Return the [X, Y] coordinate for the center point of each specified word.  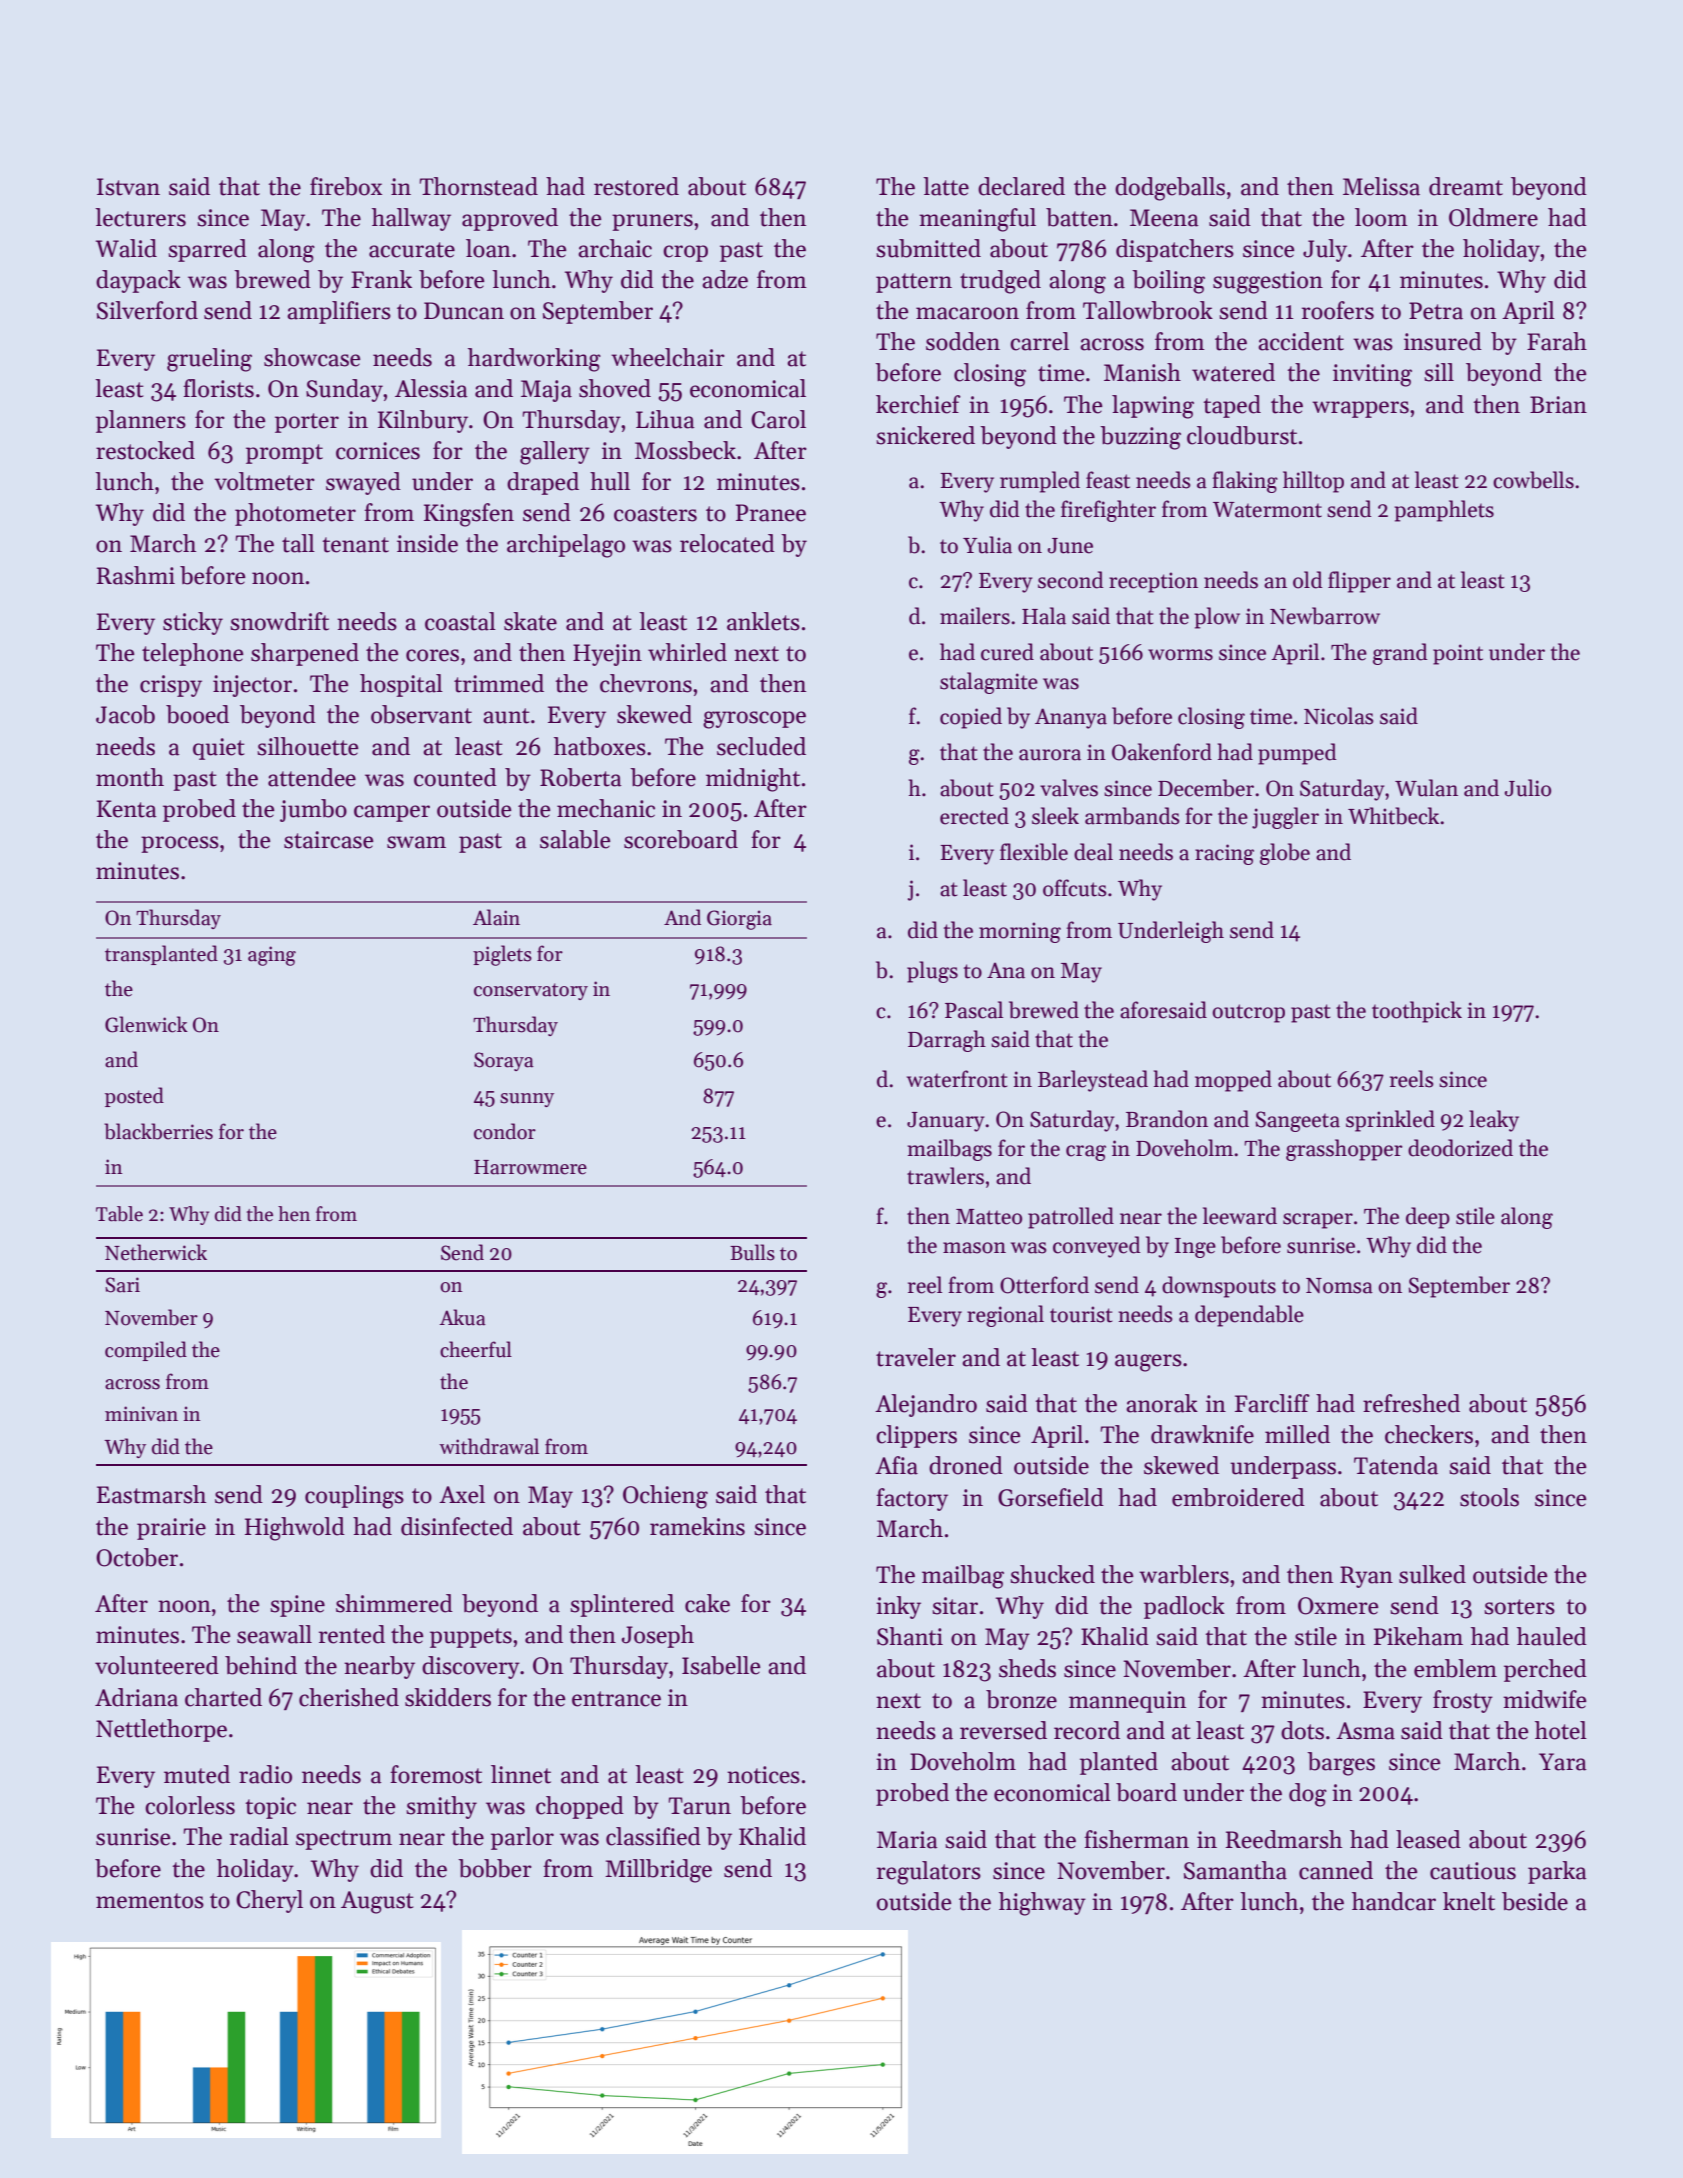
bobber [495, 1868]
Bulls [752, 1252]
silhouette [308, 746]
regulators [929, 1873]
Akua [462, 1317]
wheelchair [668, 357]
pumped [1297, 754]
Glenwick [146, 1024]
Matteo [989, 1217]
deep [1428, 1218]
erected [974, 816]
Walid [126, 248]
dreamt [1466, 186]
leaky [1494, 1121]
